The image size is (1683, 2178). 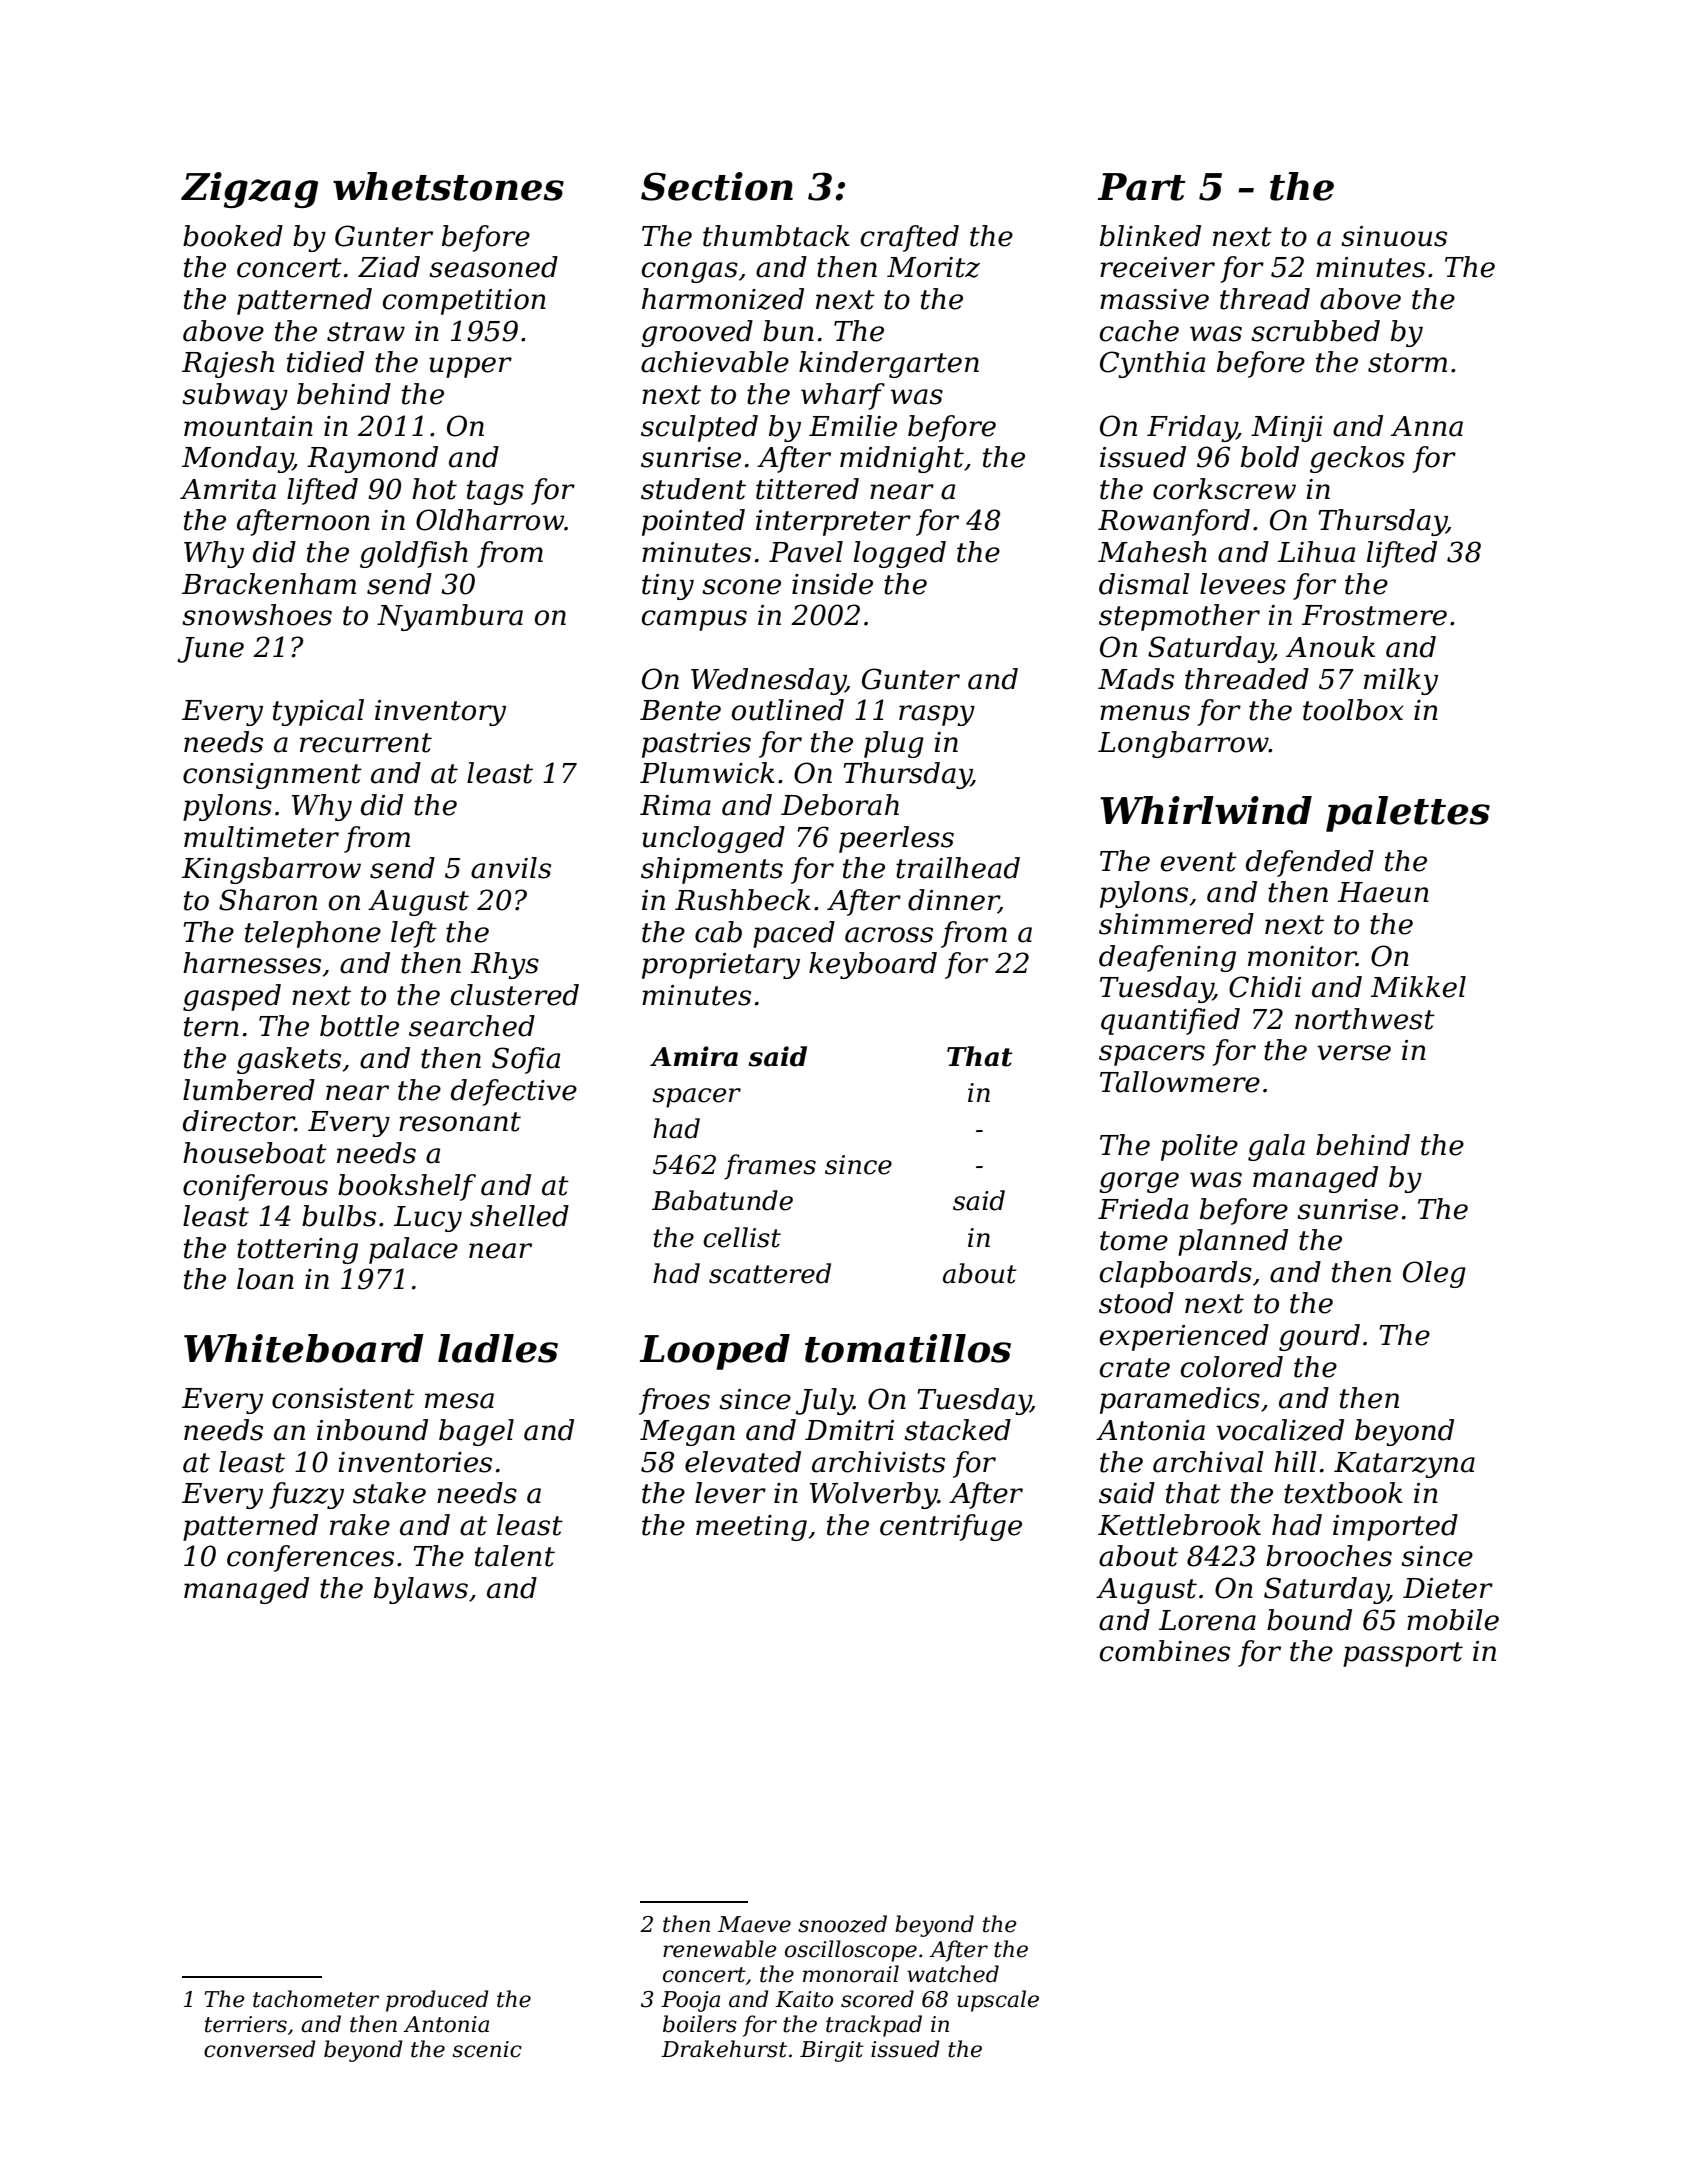 What do you see at coordinates (421, 1590) in the document?
I see `bylaws` at bounding box center [421, 1590].
